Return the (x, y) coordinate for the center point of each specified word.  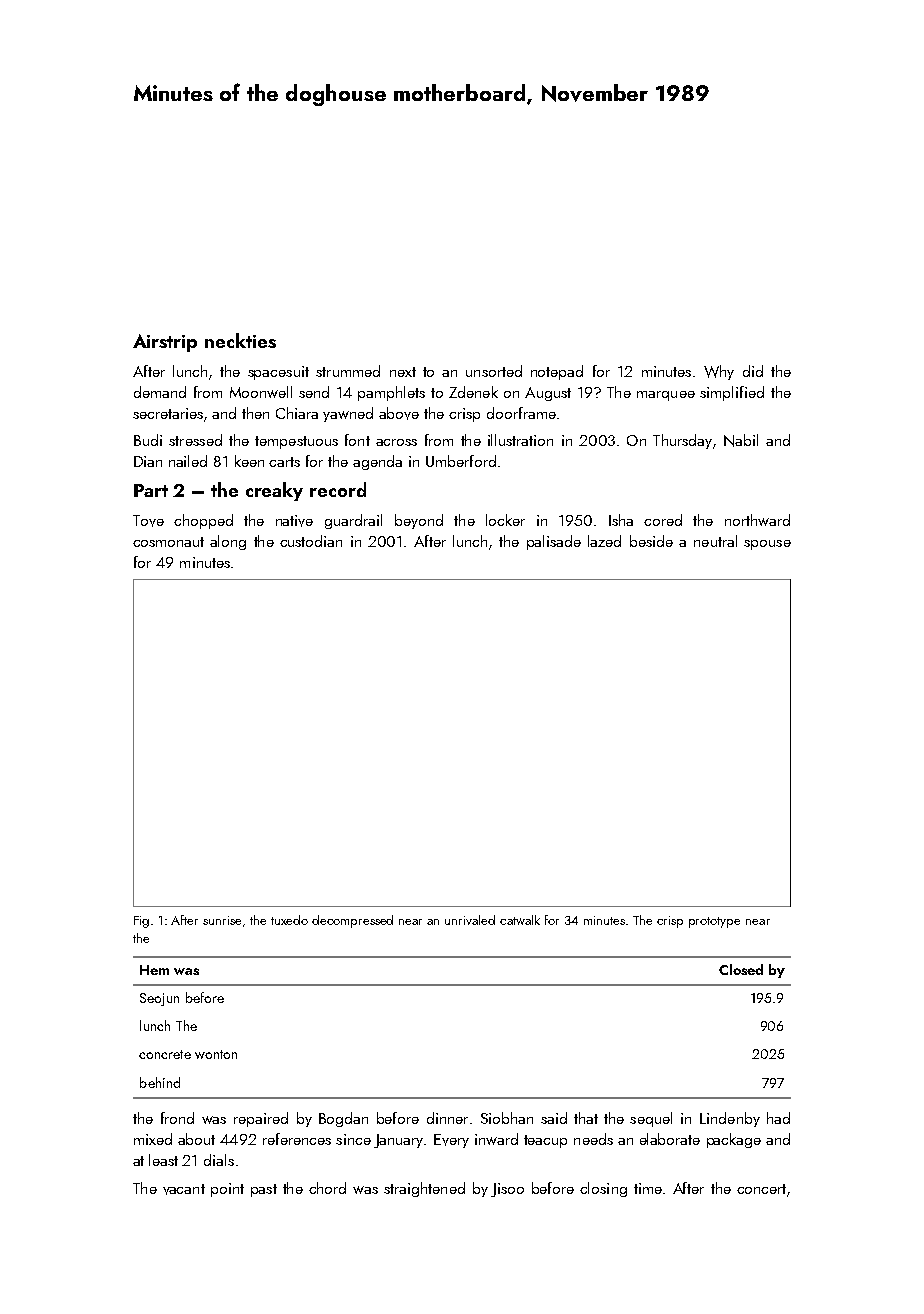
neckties (240, 340)
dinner (447, 1118)
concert (761, 1189)
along (228, 542)
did (753, 371)
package (734, 1140)
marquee (666, 396)
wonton (216, 1054)
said (554, 1118)
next (403, 372)
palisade (554, 542)
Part (151, 490)
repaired (261, 1119)
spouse (767, 545)
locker (505, 520)
